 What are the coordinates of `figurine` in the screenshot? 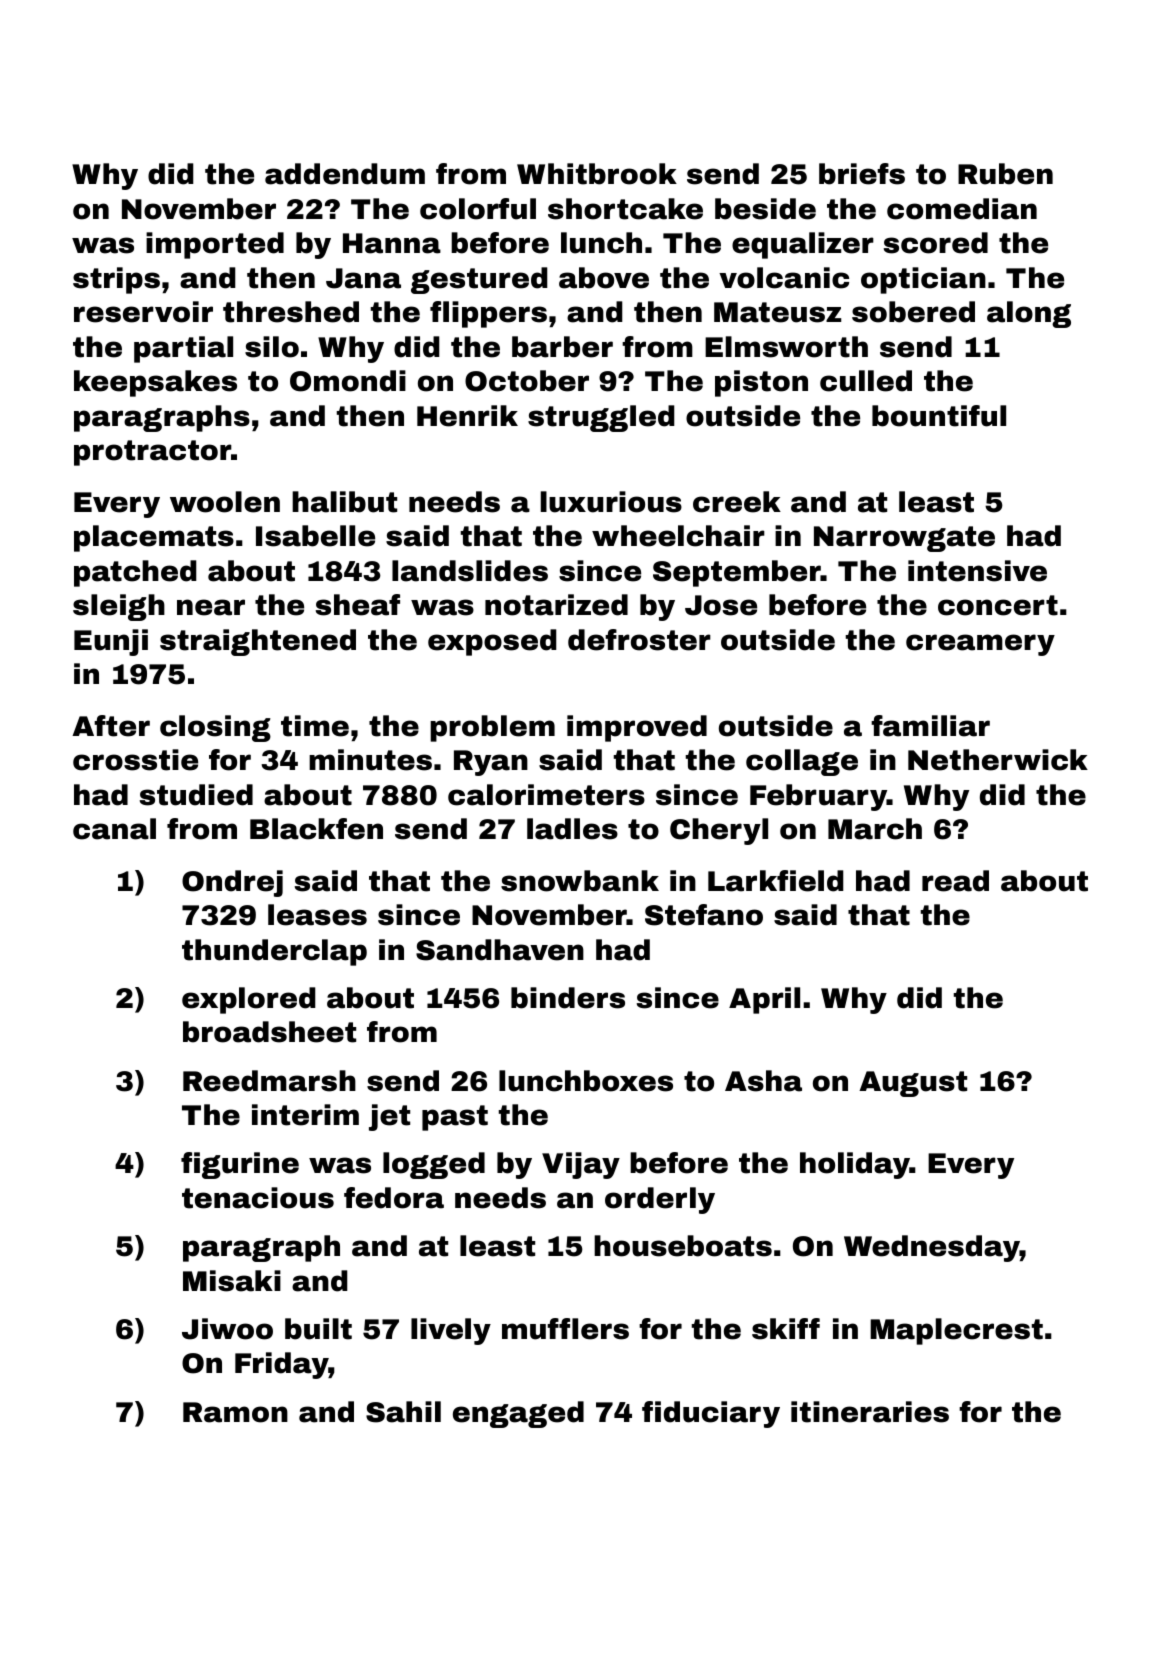 It's located at (240, 1165).
